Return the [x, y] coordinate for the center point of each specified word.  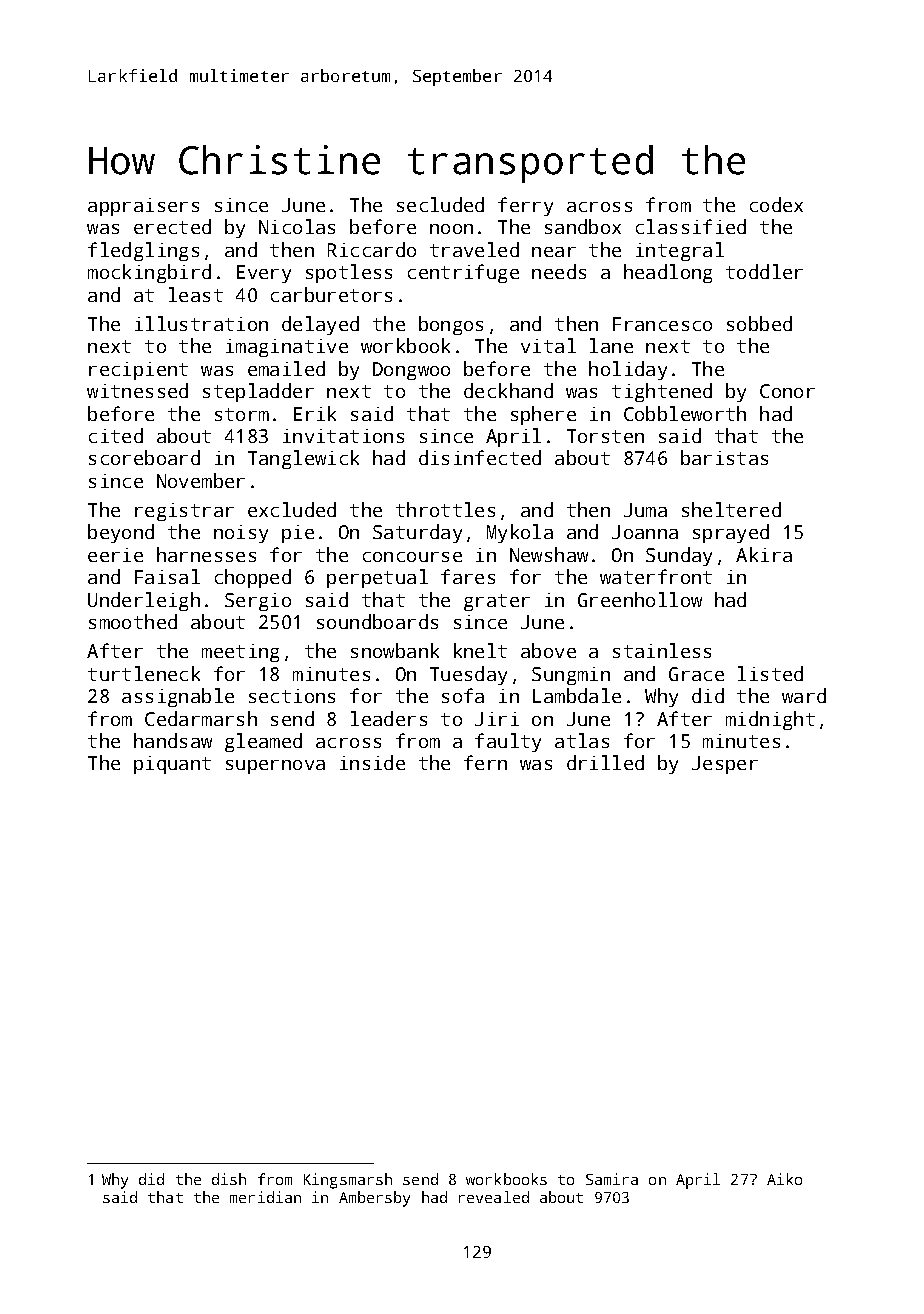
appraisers [143, 207]
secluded [440, 204]
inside [372, 762]
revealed [494, 1197]
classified [691, 226]
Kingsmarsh [348, 1181]
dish [229, 1179]
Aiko [784, 1179]
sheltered [731, 509]
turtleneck [144, 673]
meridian [265, 1197]
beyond [121, 533]
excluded [292, 509]
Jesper [725, 765]
